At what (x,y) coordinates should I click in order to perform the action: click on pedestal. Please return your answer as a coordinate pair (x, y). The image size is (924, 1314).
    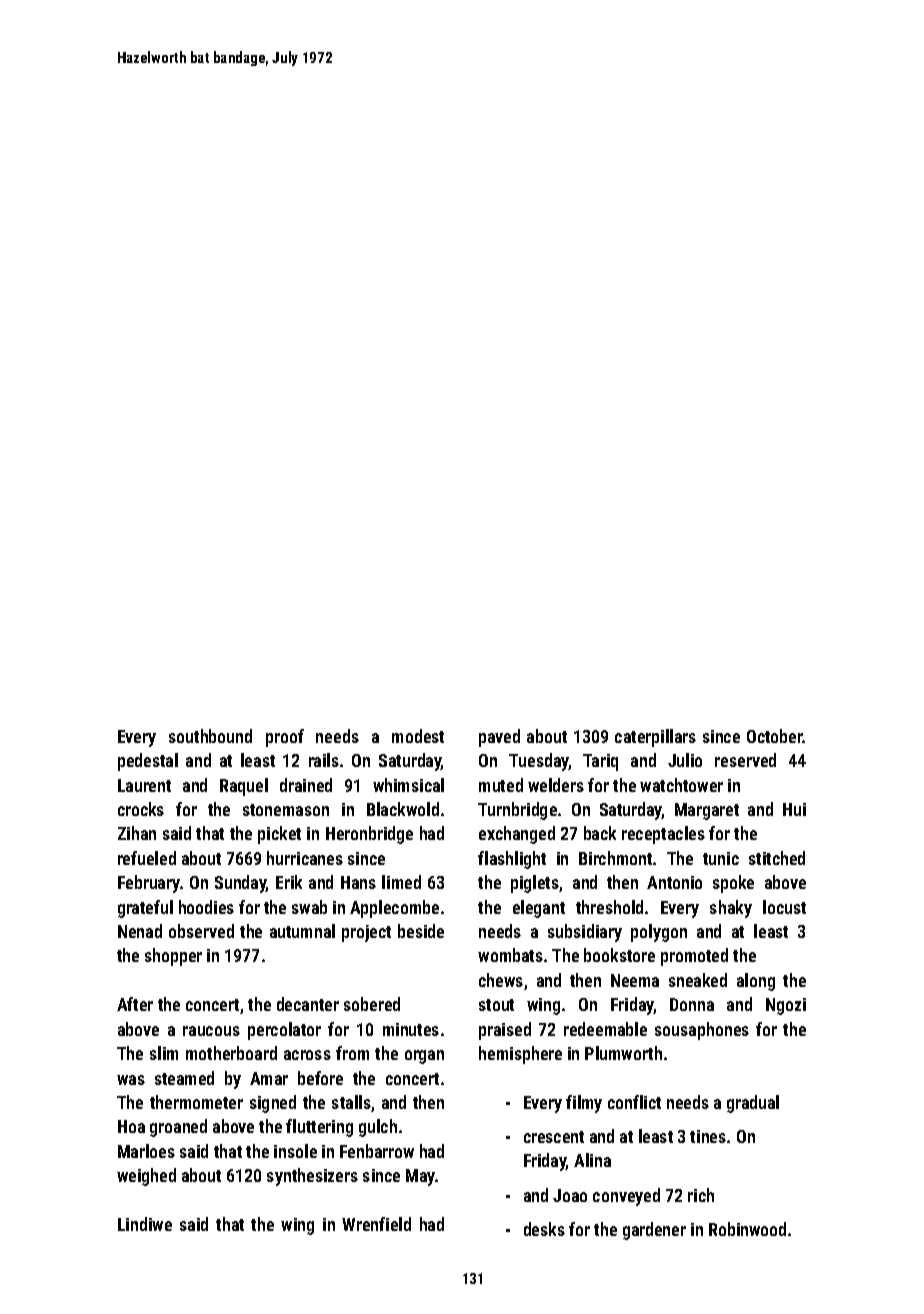
    Looking at the image, I should click on (148, 762).
